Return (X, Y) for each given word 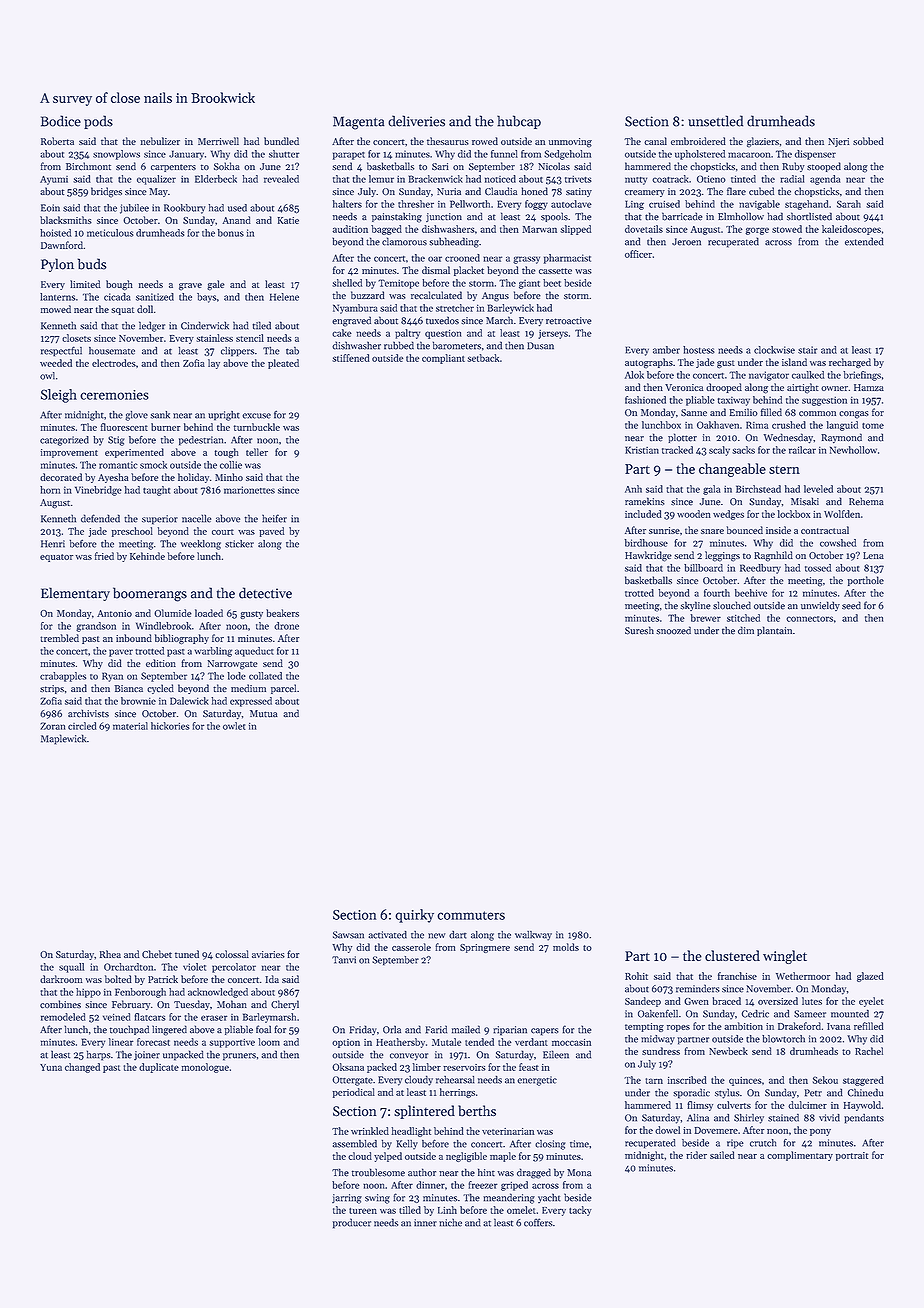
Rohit (636, 976)
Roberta (57, 141)
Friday (363, 1030)
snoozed (673, 630)
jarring (347, 1199)
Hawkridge (648, 556)
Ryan (112, 677)
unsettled (715, 121)
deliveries (416, 121)
